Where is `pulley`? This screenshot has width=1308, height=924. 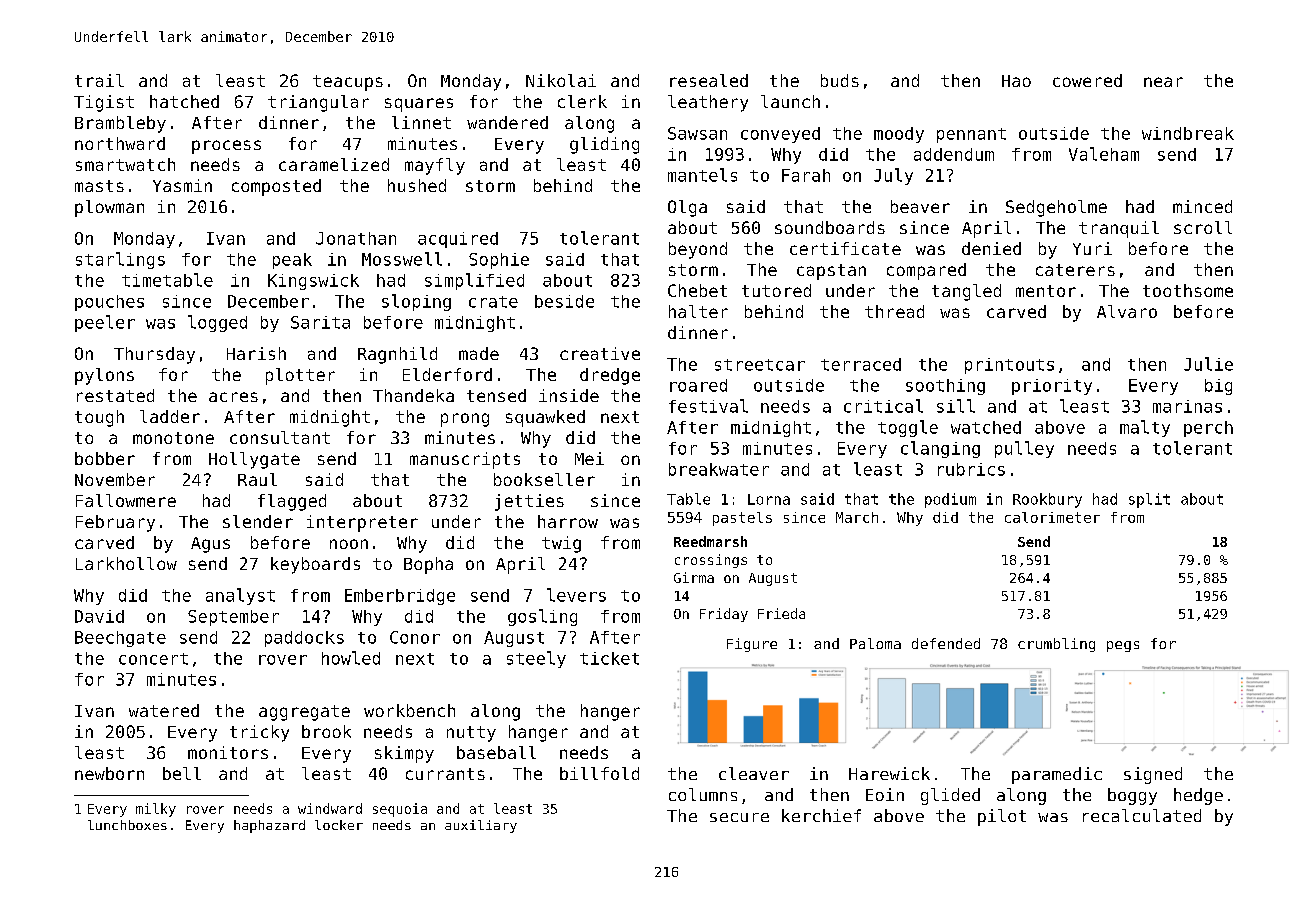 pulley is located at coordinates (1024, 449).
